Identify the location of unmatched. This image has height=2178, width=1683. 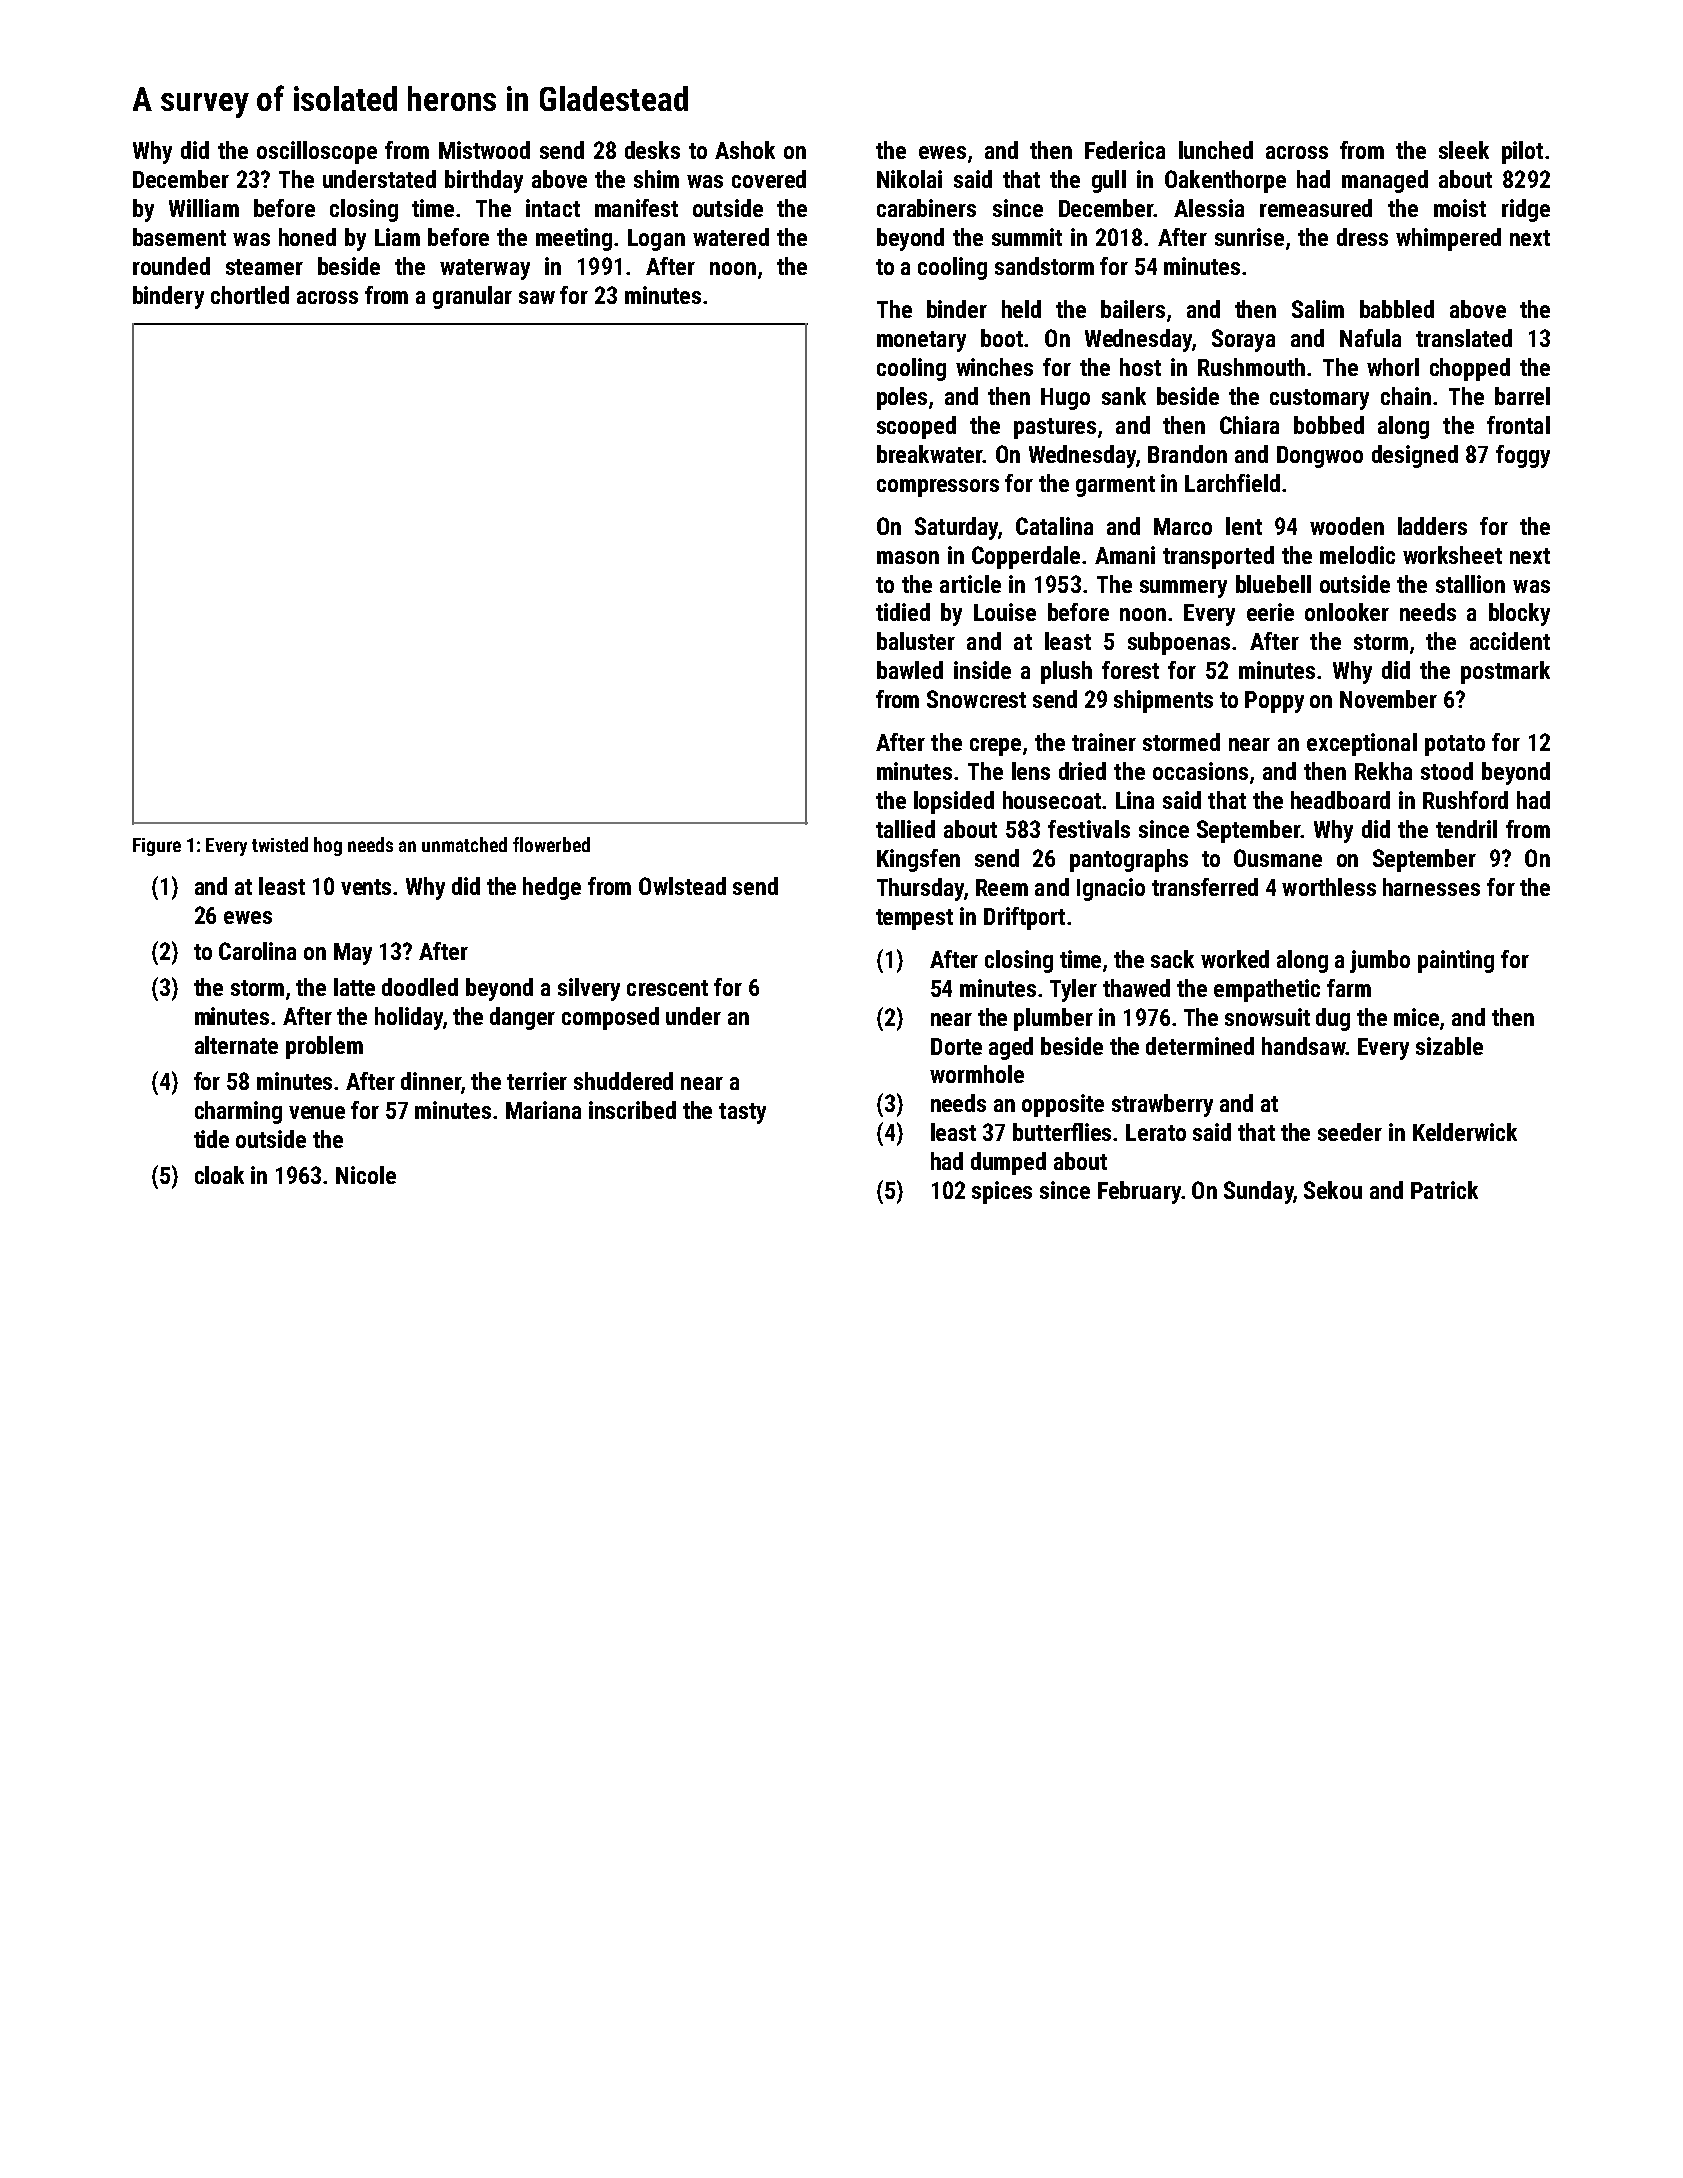
(464, 844).
